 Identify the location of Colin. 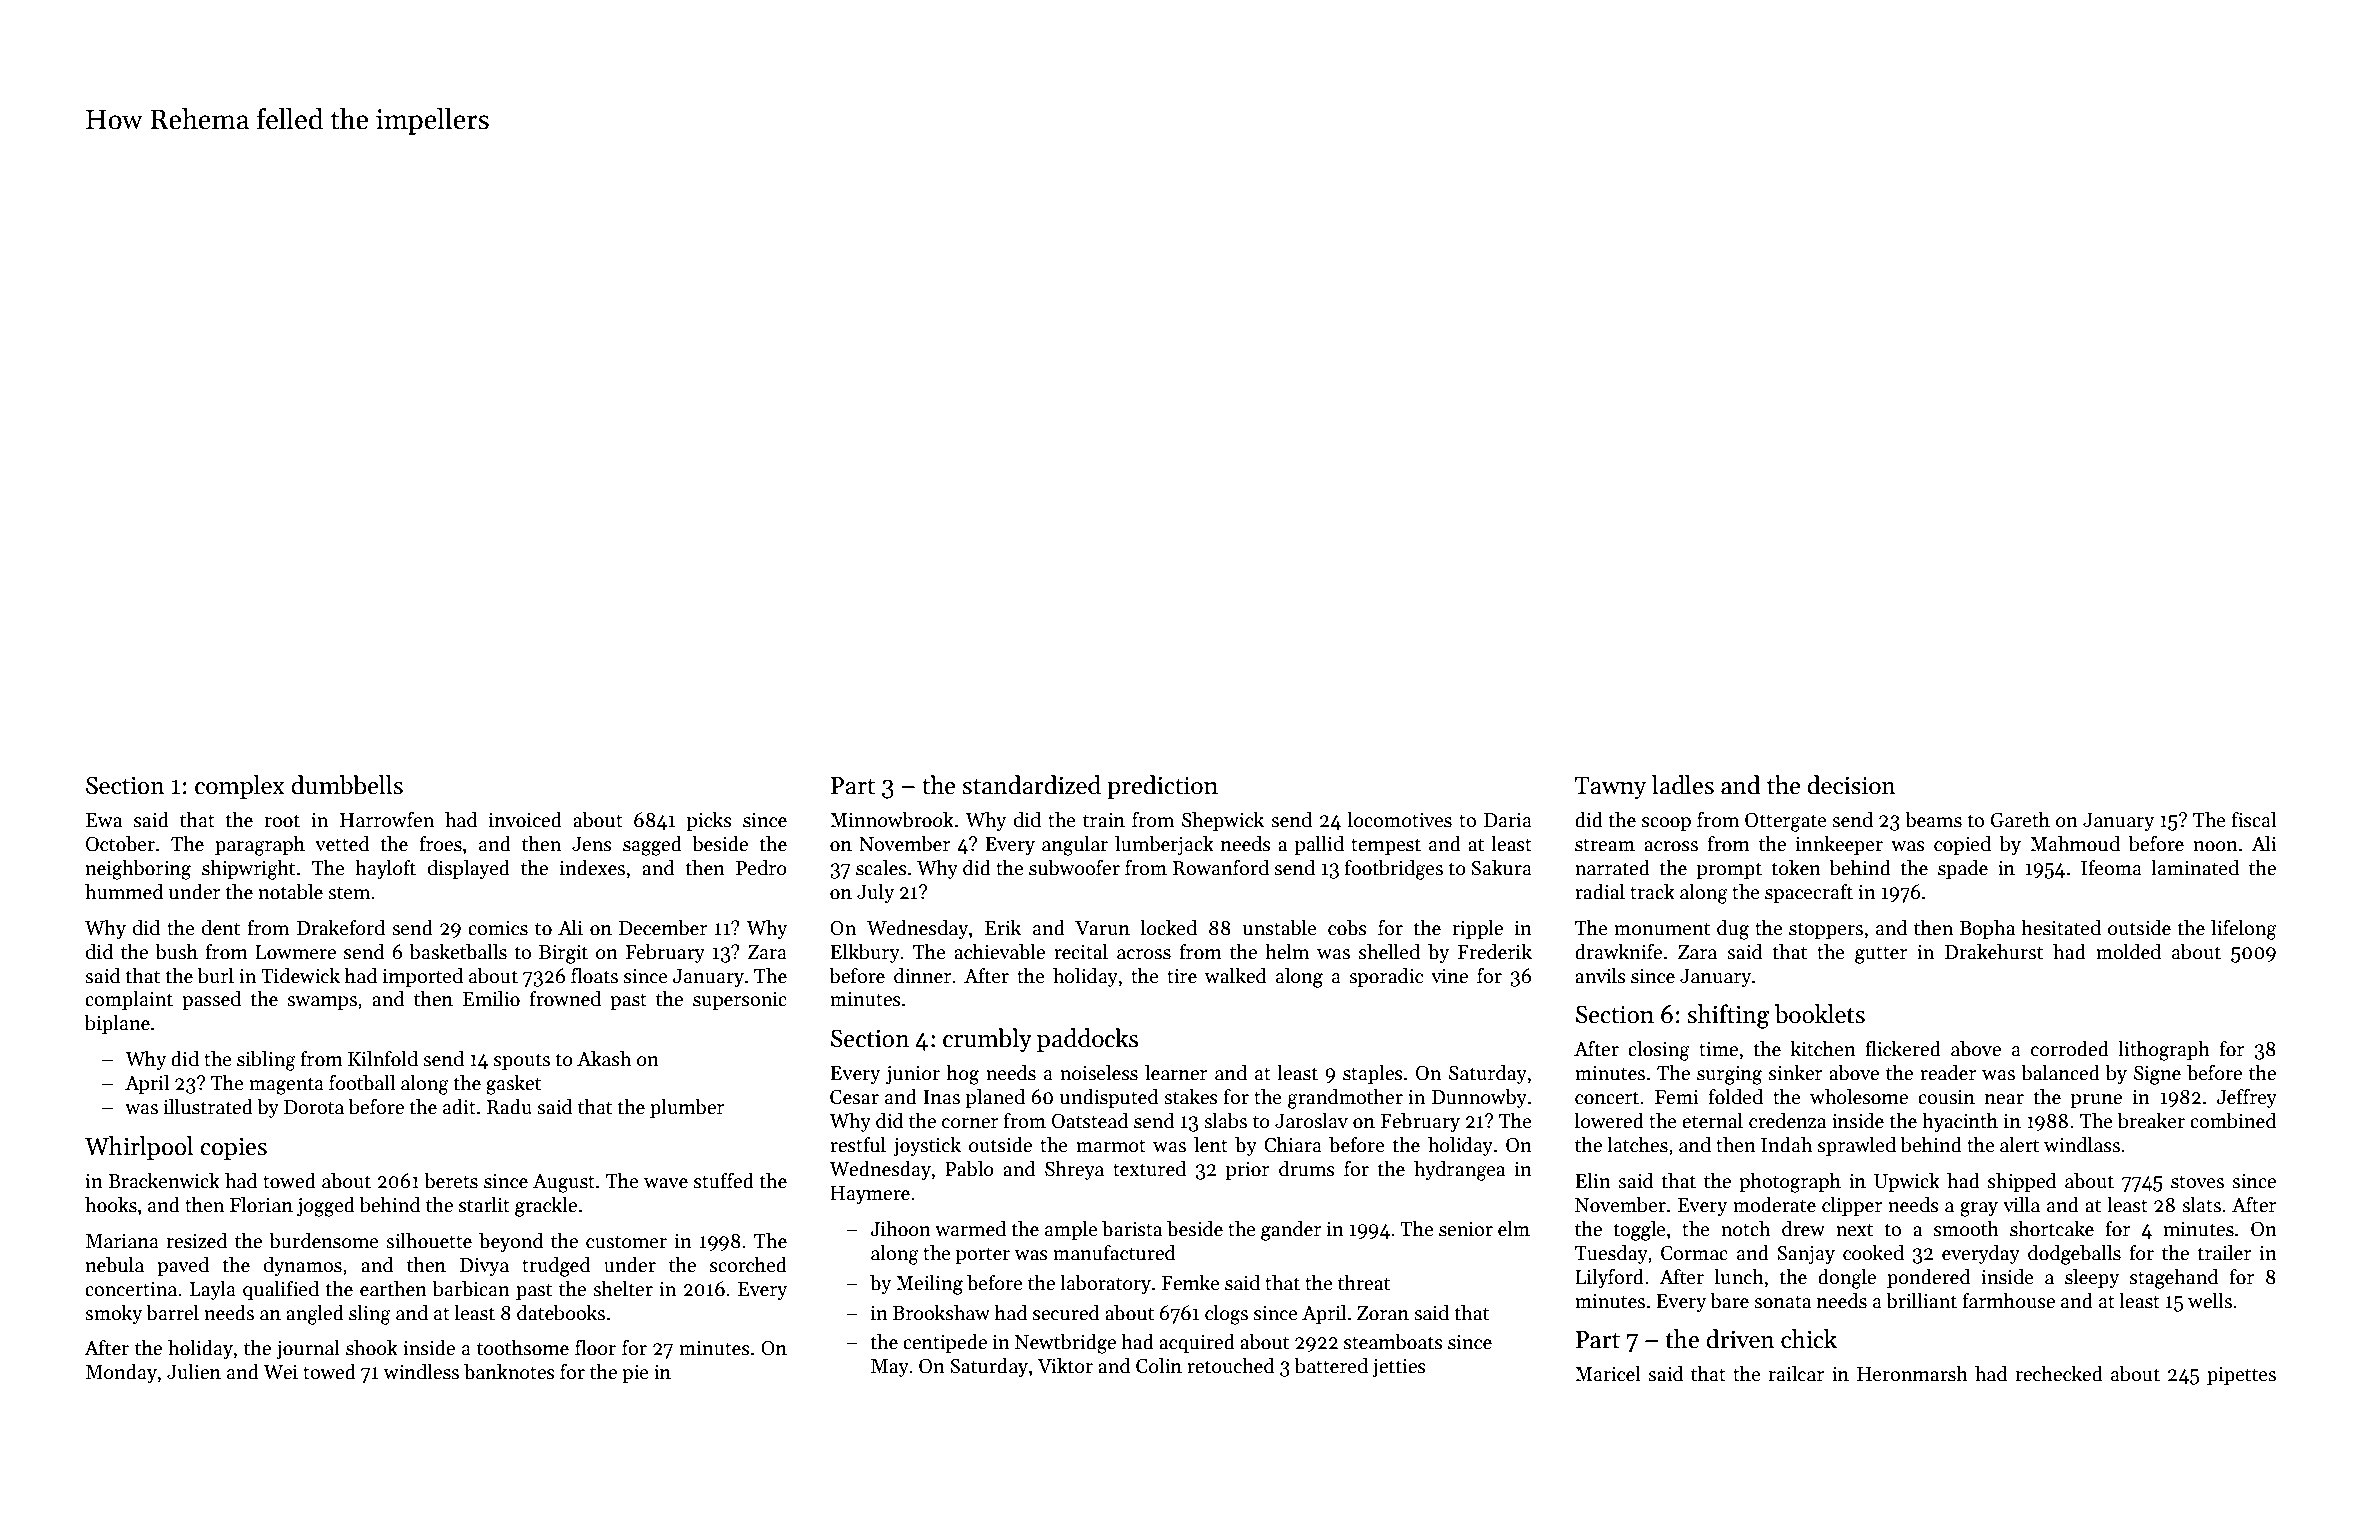
(1159, 1366).
